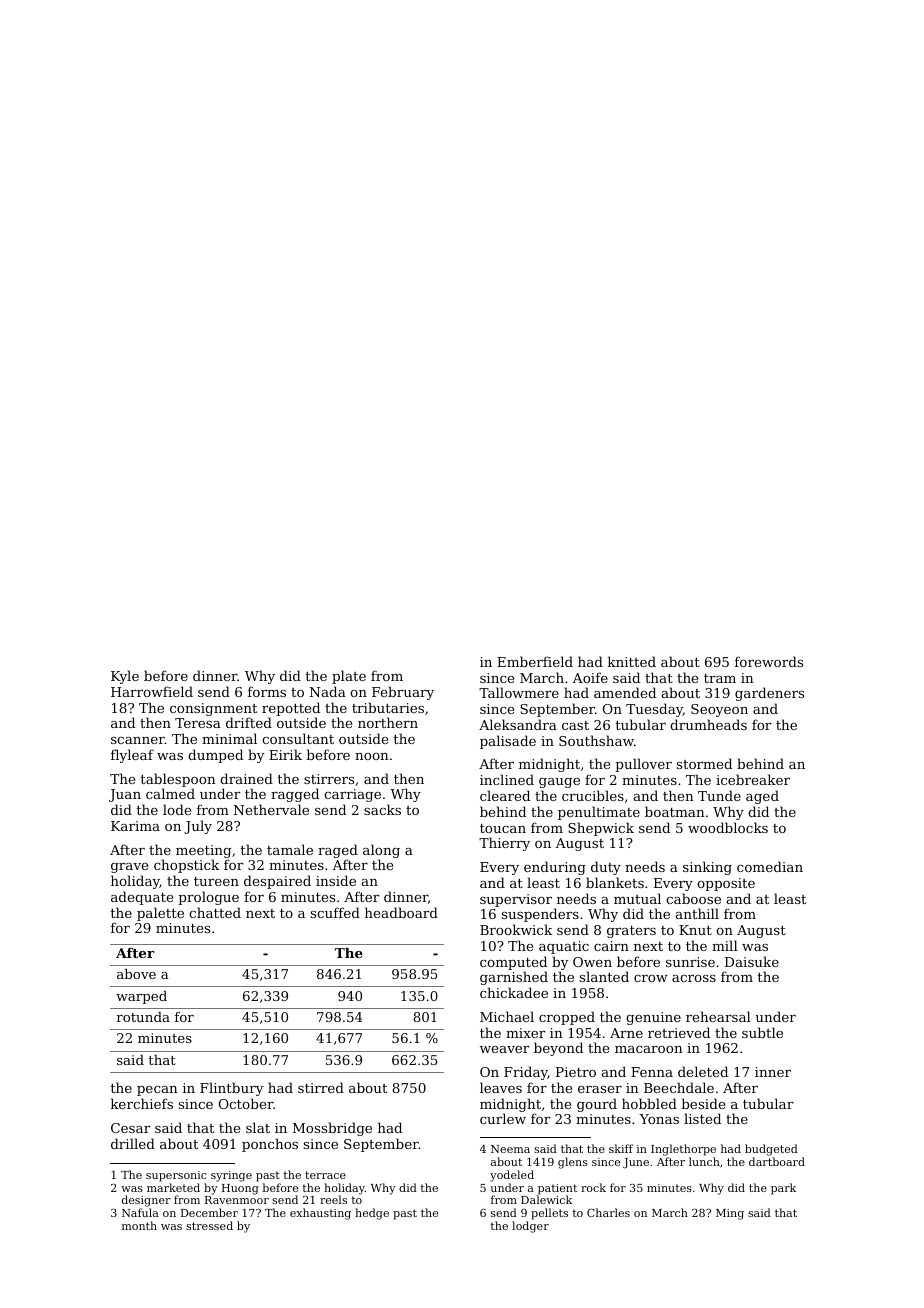  I want to click on weaver, so click(504, 1049).
